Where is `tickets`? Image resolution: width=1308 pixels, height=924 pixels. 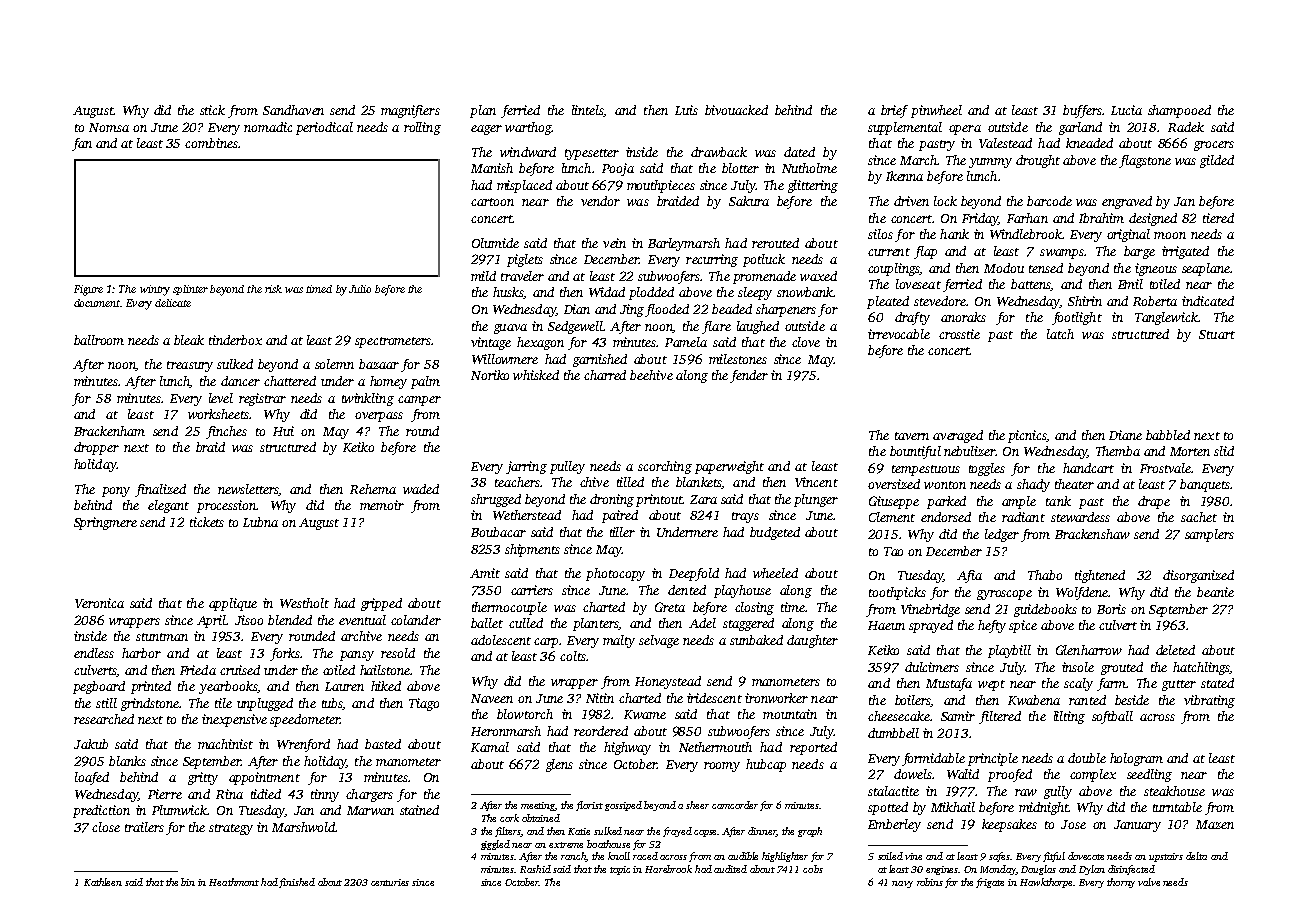
tickets is located at coordinates (207, 522).
